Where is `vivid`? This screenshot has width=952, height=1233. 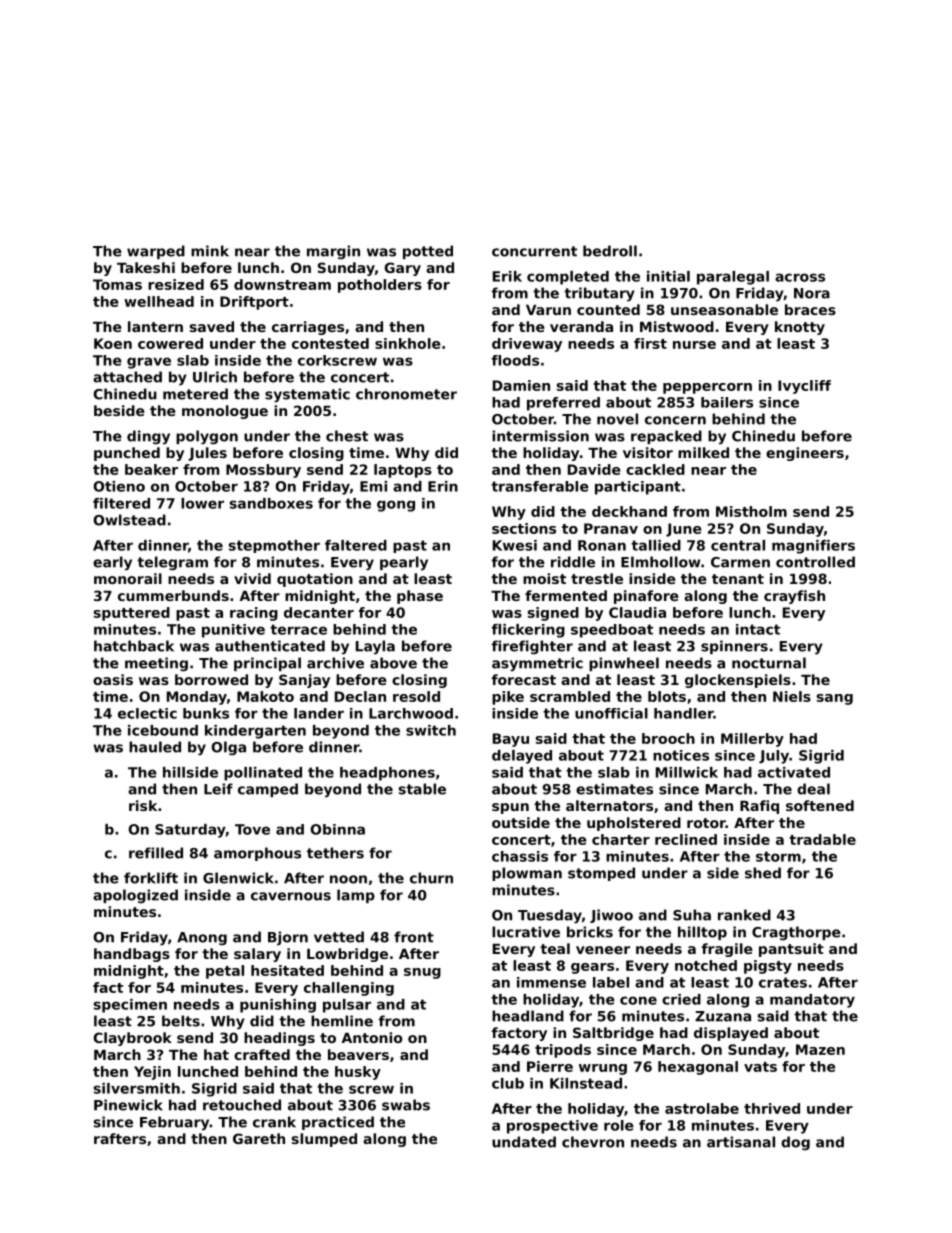 vivid is located at coordinates (252, 578).
